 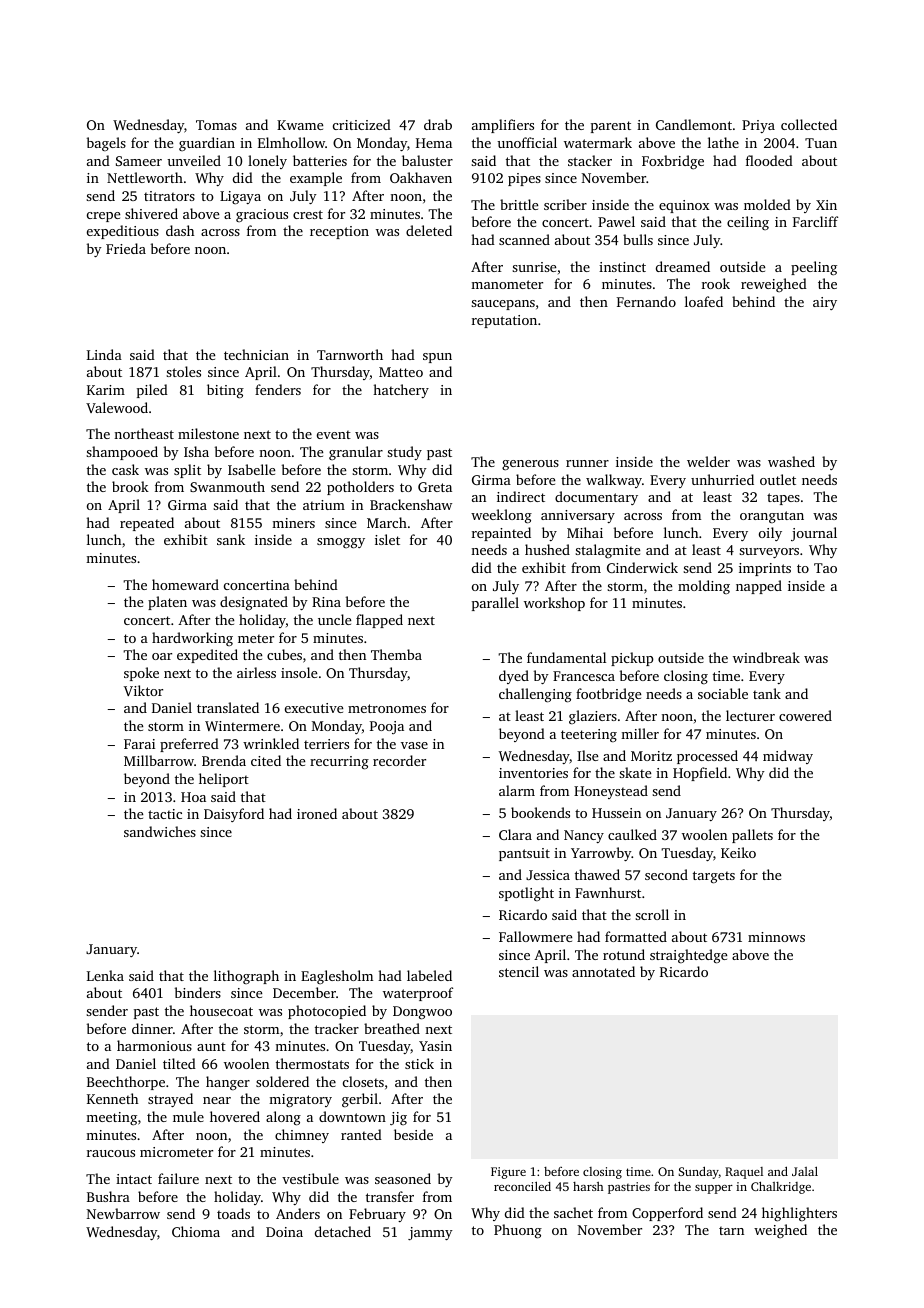 What do you see at coordinates (147, 524) in the screenshot?
I see `repeated` at bounding box center [147, 524].
